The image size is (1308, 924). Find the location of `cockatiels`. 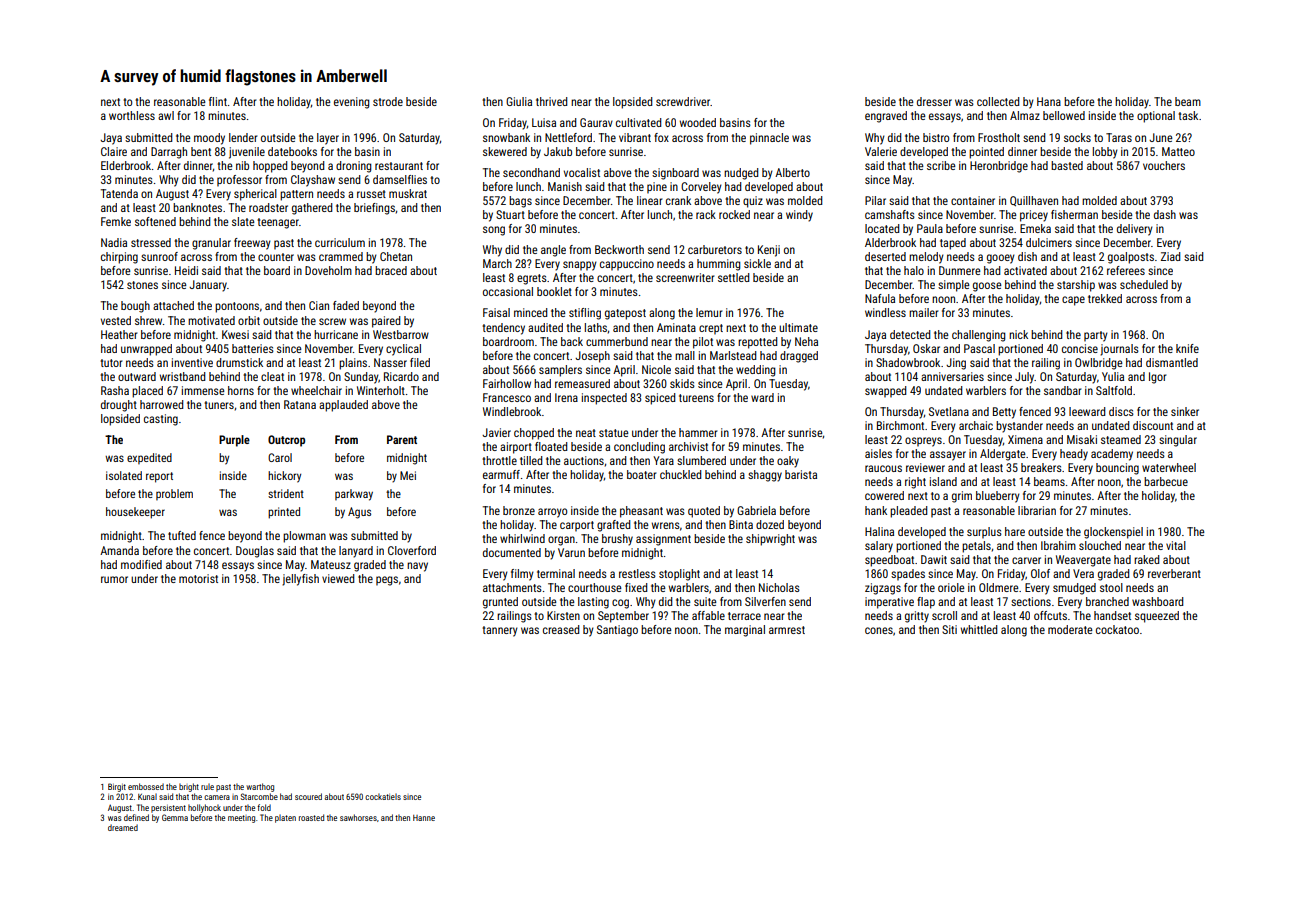

cockatiels is located at coordinates (383, 796).
